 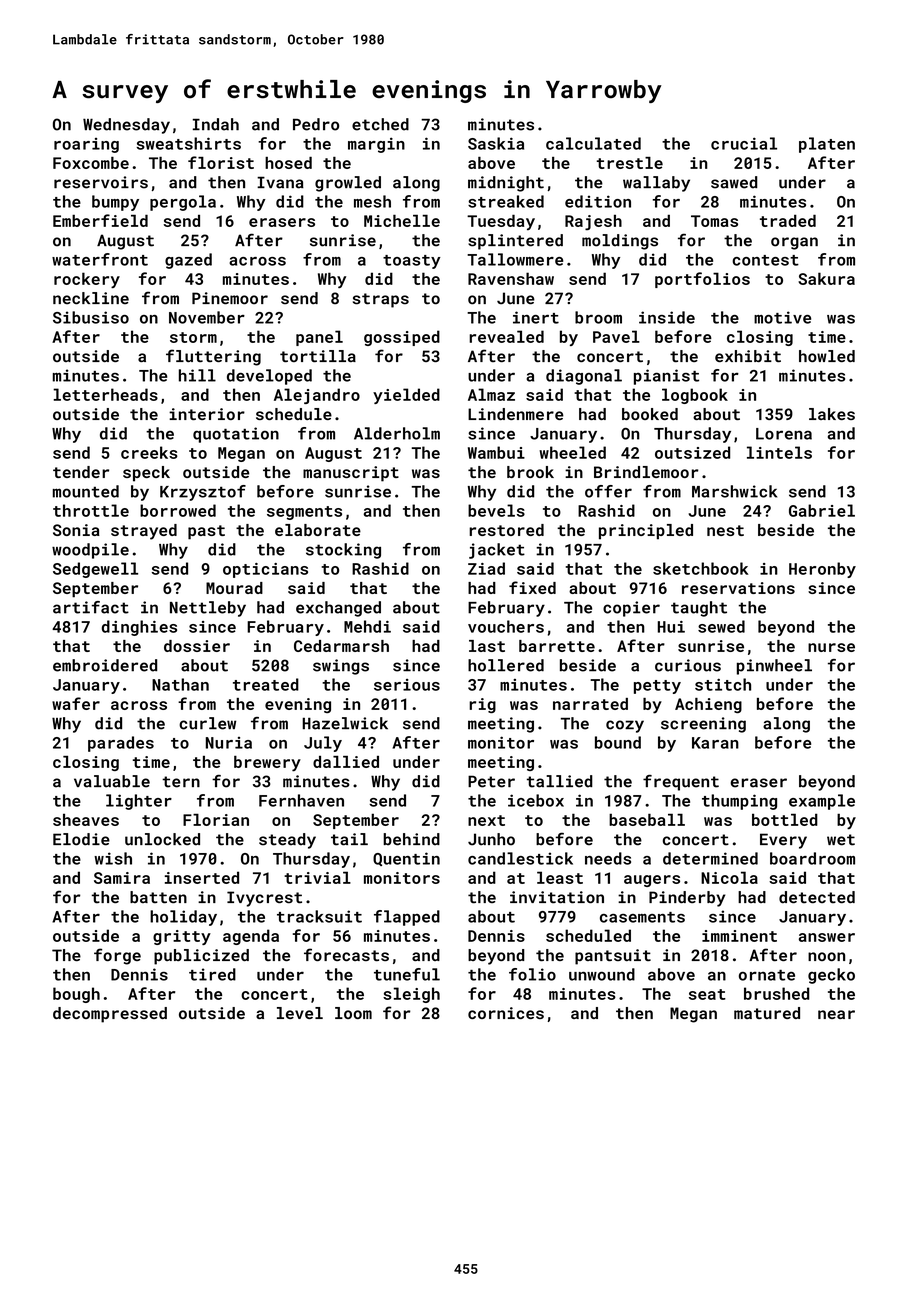 I want to click on Pinemoor, so click(x=230, y=298).
